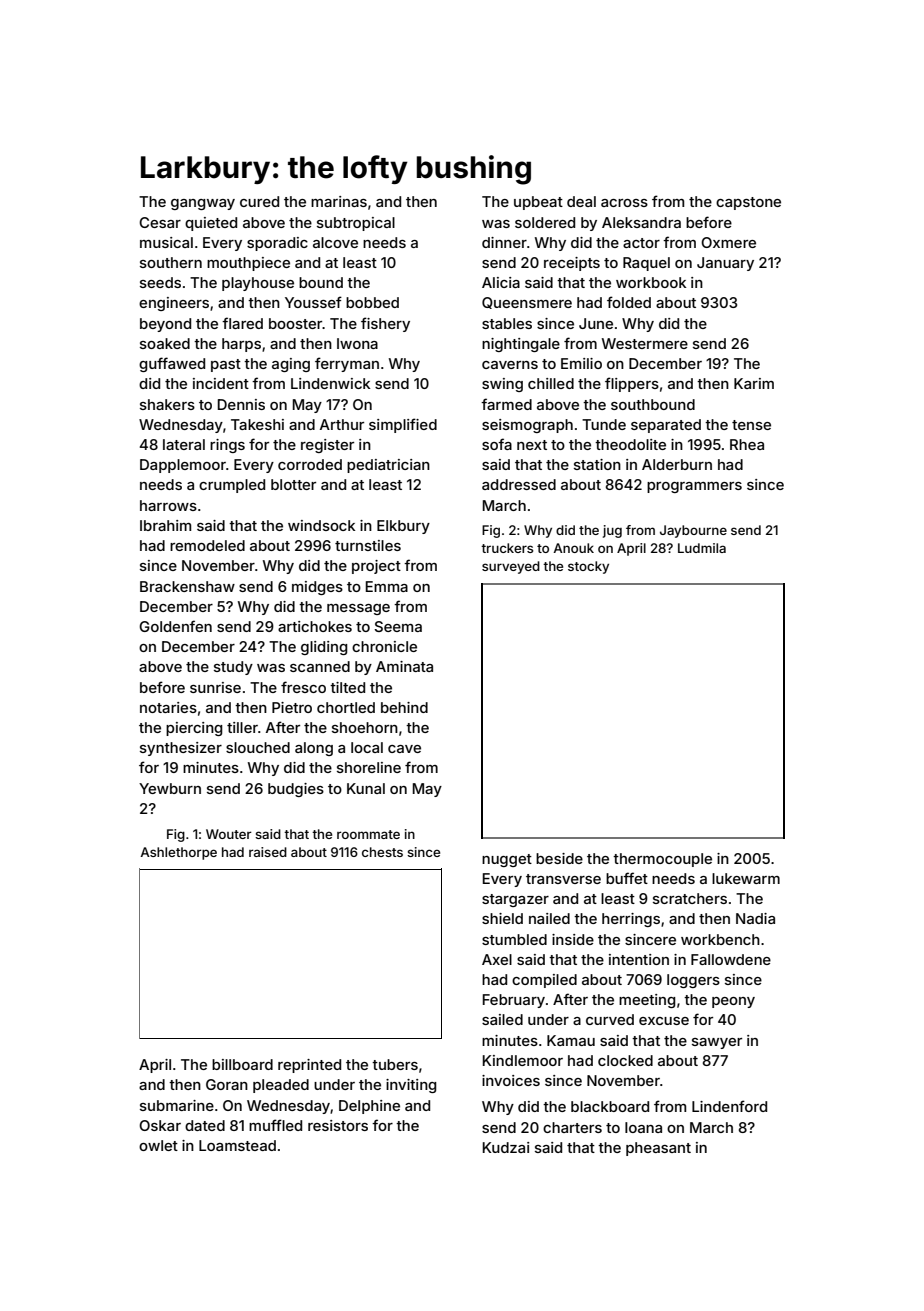 The height and width of the screenshot is (1311, 924). Describe the element at coordinates (588, 567) in the screenshot. I see `stocky` at that location.
